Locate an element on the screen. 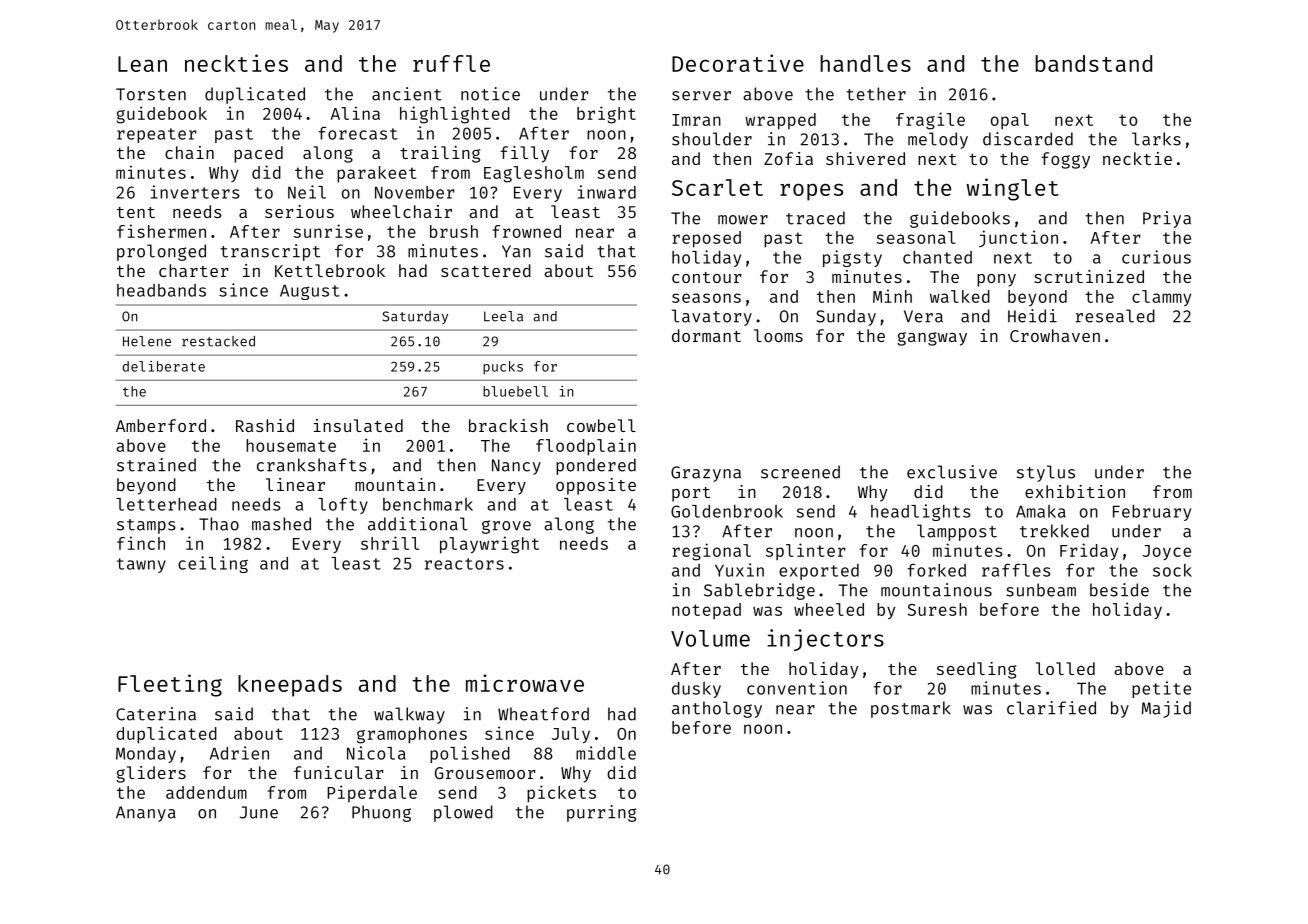 Image resolution: width=1308 pixels, height=924 pixels. notice is located at coordinates (490, 94).
